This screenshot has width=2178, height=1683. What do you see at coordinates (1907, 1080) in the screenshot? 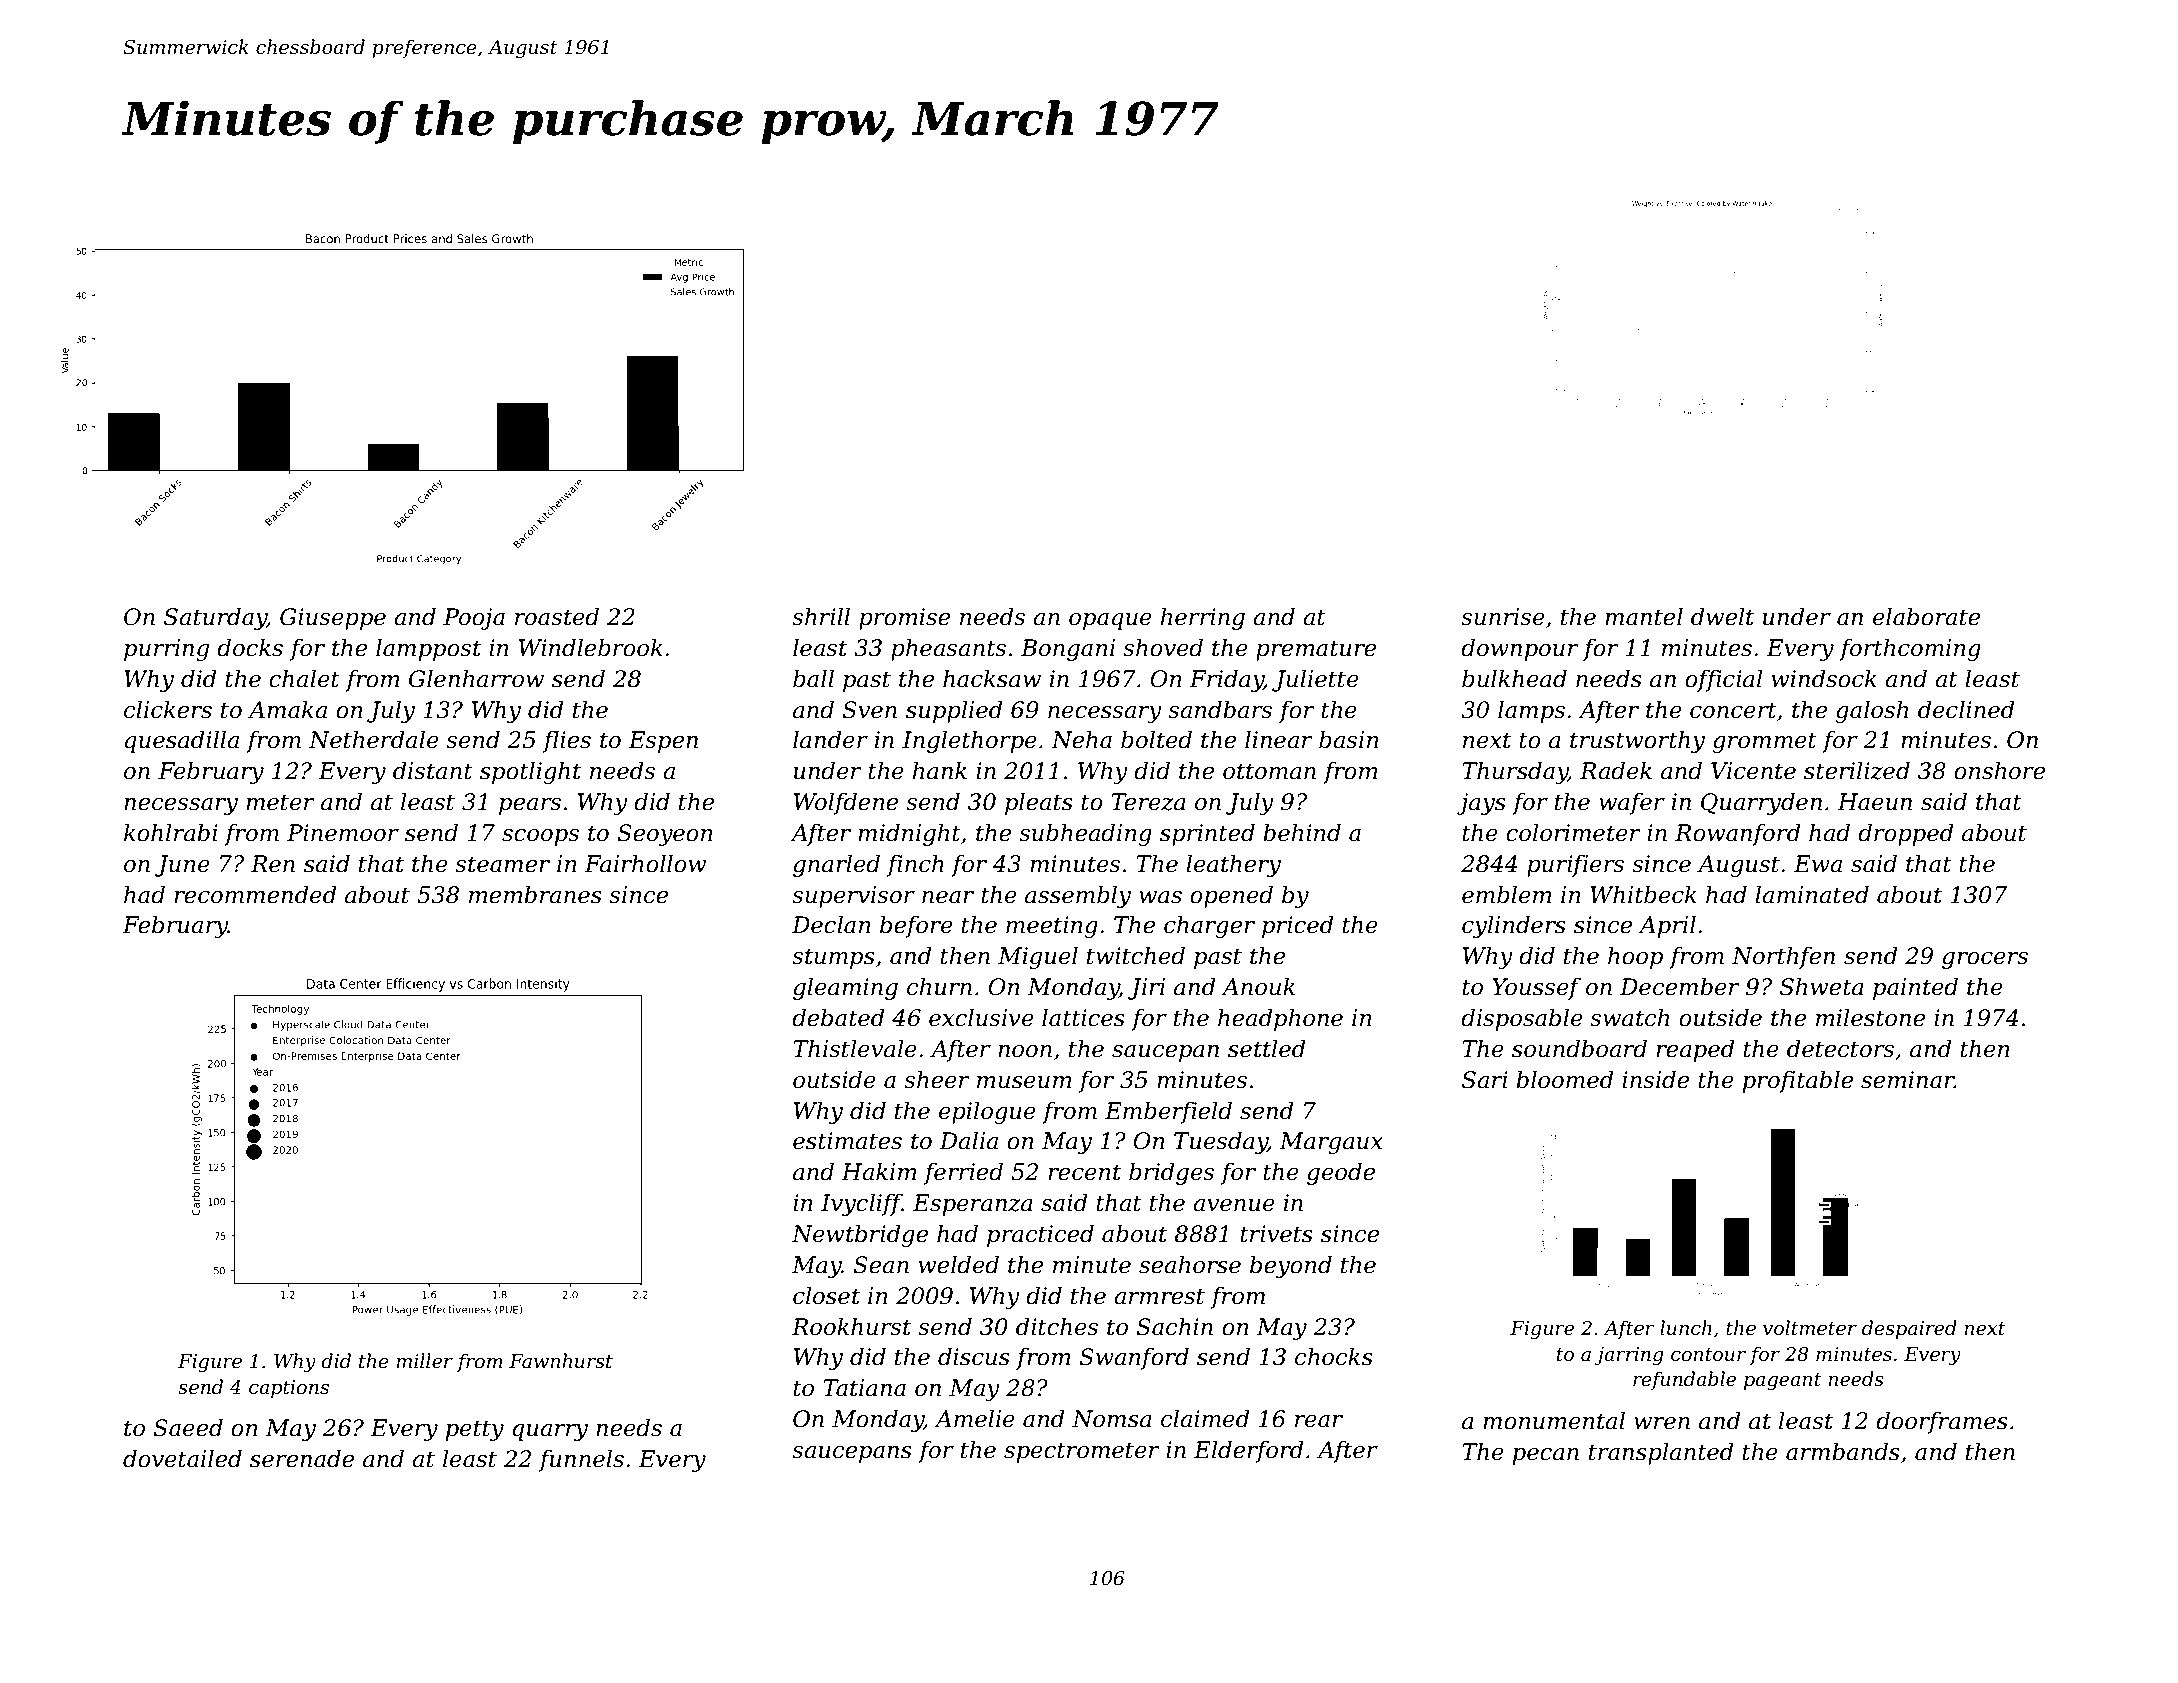
I see `seminar` at bounding box center [1907, 1080].
